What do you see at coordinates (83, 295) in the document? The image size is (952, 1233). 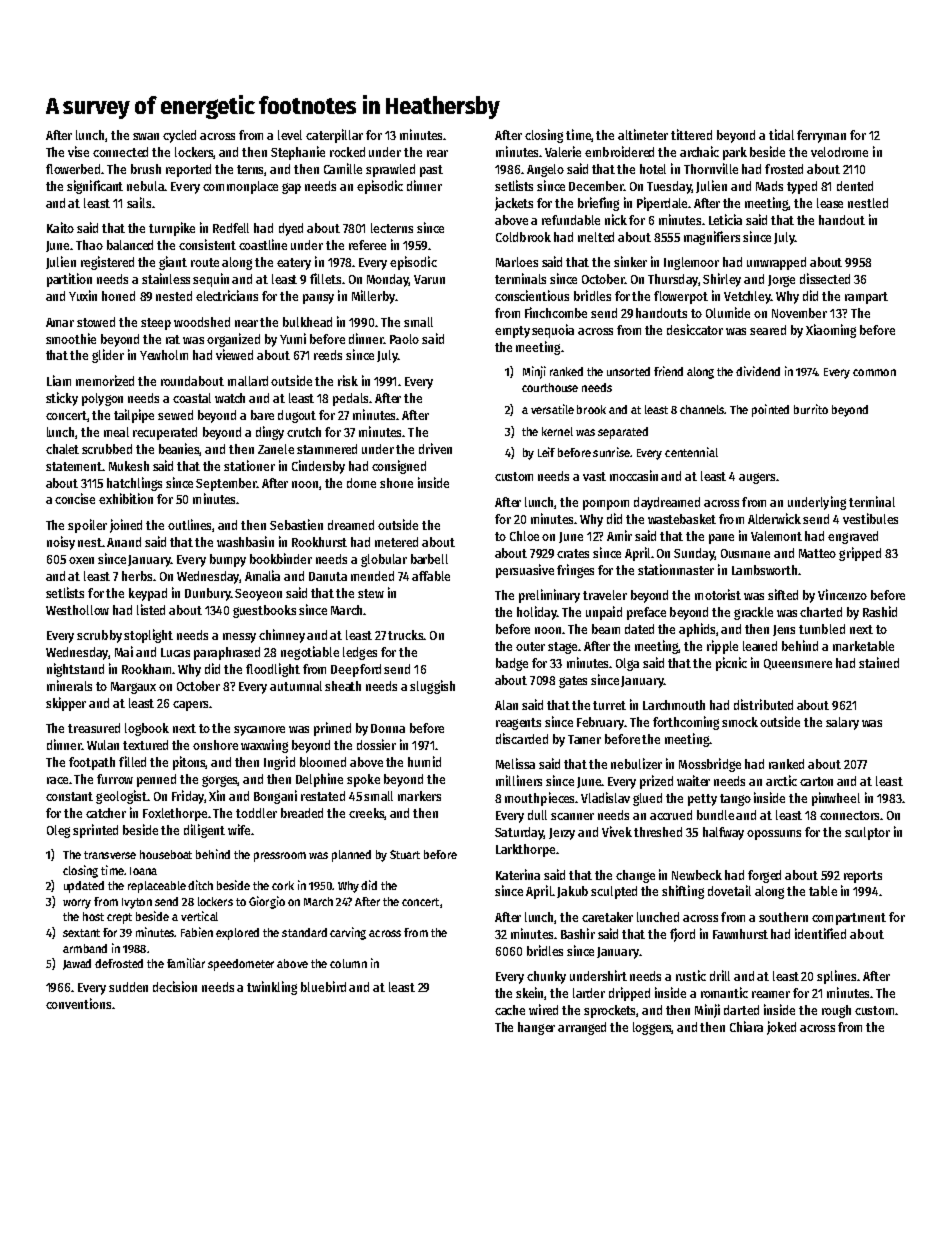 I see `Yuxin` at bounding box center [83, 295].
